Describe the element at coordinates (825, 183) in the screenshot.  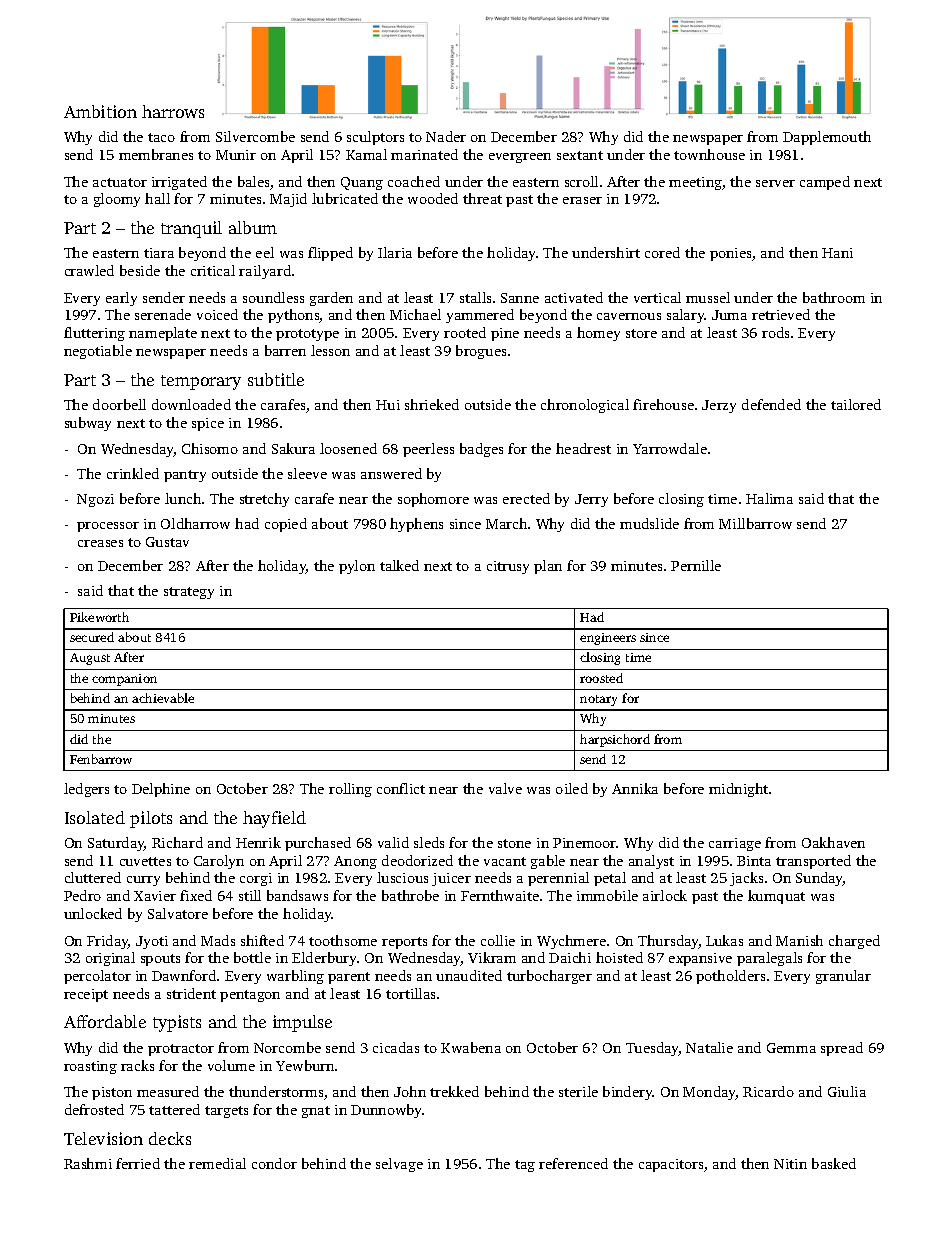
I see `camped` at that location.
